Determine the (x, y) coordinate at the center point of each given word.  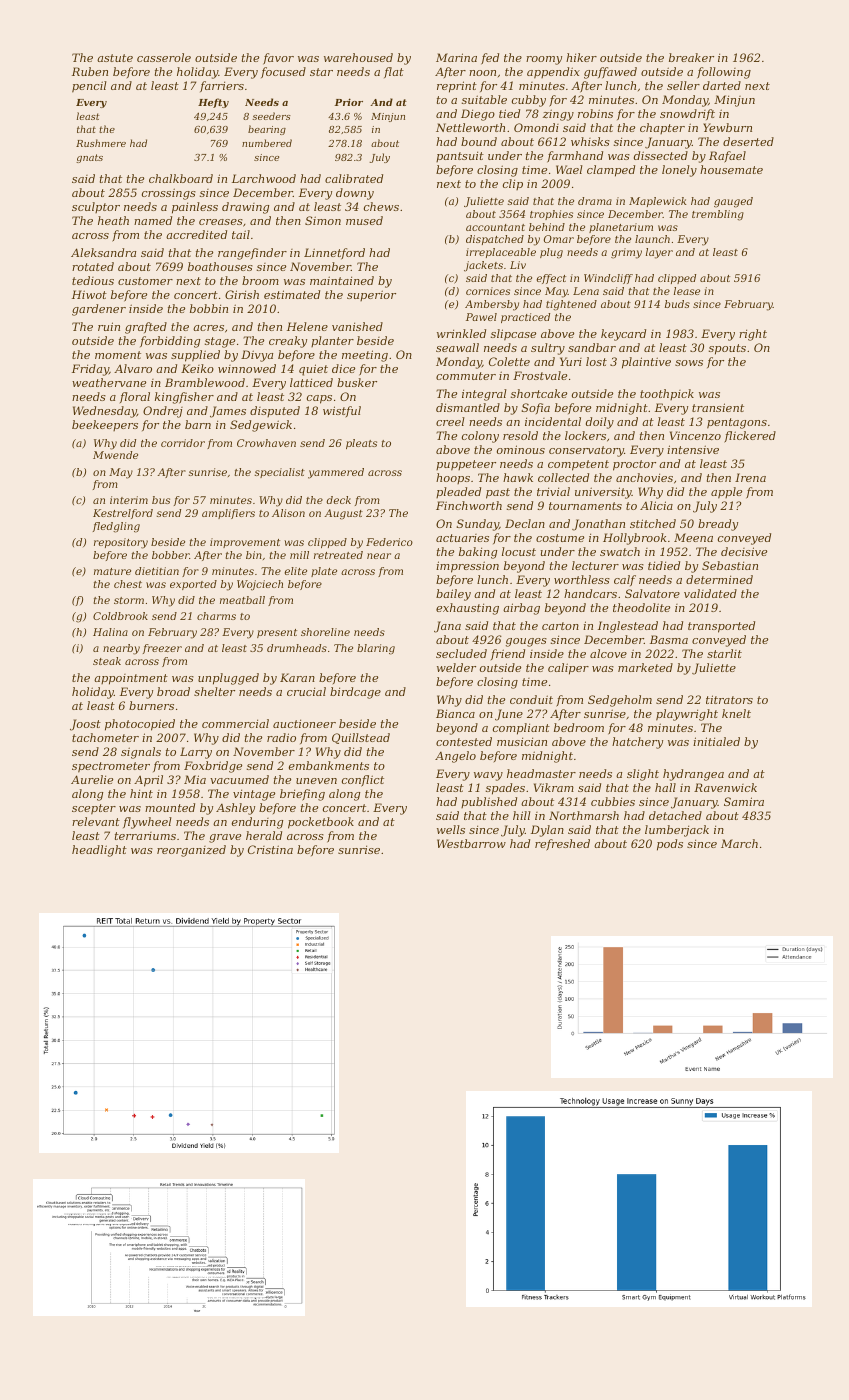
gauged (733, 202)
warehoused (358, 57)
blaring (376, 649)
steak (107, 661)
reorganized (191, 851)
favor (278, 59)
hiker (581, 57)
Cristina (270, 849)
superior (371, 295)
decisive (744, 551)
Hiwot (89, 294)
